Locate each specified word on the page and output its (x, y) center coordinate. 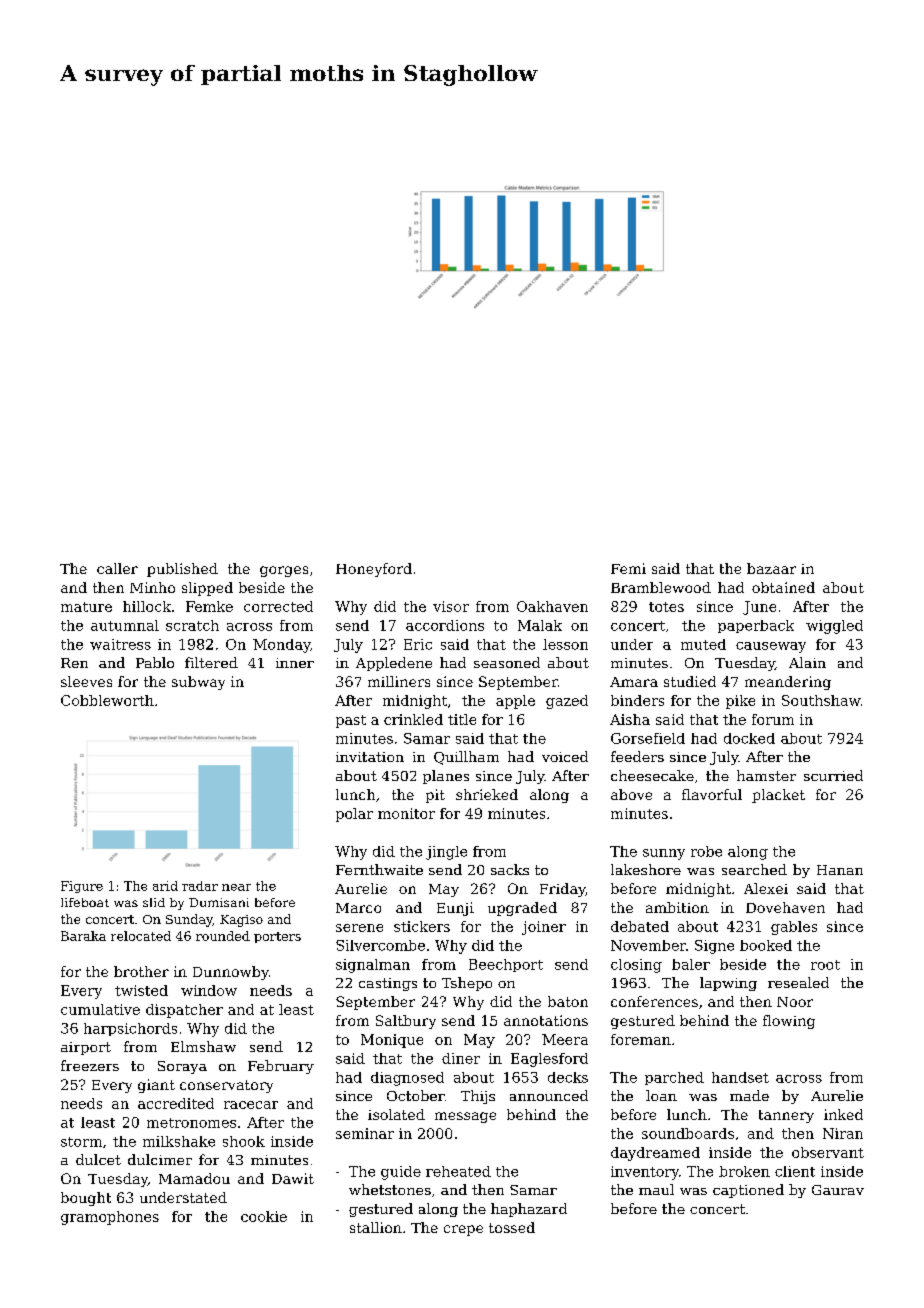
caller (117, 568)
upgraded (522, 909)
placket (778, 796)
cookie (264, 1216)
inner (295, 663)
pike (740, 702)
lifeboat (85, 902)
